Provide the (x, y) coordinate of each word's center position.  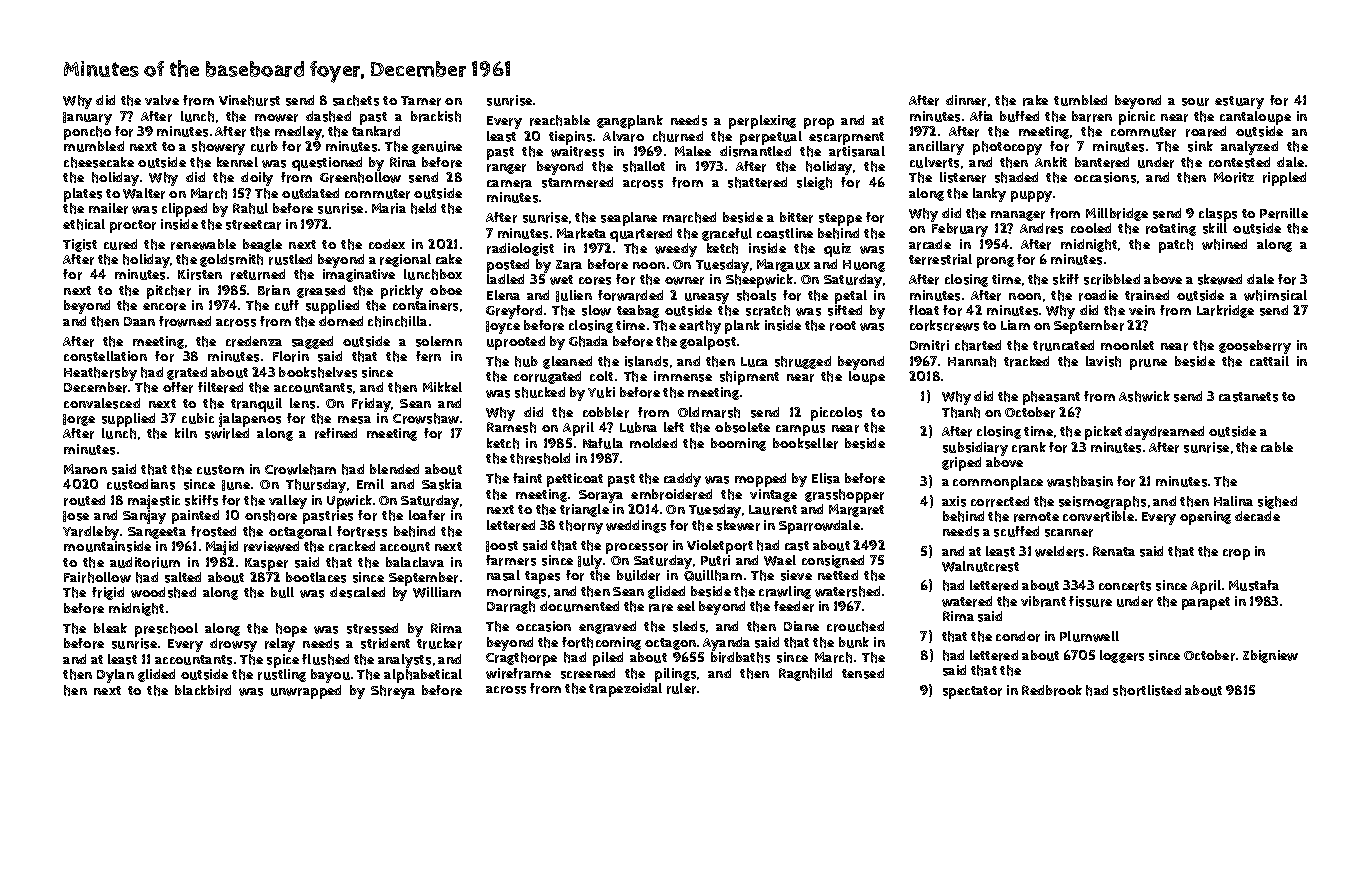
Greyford (514, 312)
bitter (796, 217)
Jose (76, 516)
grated (187, 373)
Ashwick (1144, 396)
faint (527, 478)
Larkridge (1225, 311)
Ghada (588, 341)
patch (1176, 246)
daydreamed (1164, 433)
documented (579, 606)
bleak (110, 628)
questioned (327, 164)
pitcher (169, 292)
